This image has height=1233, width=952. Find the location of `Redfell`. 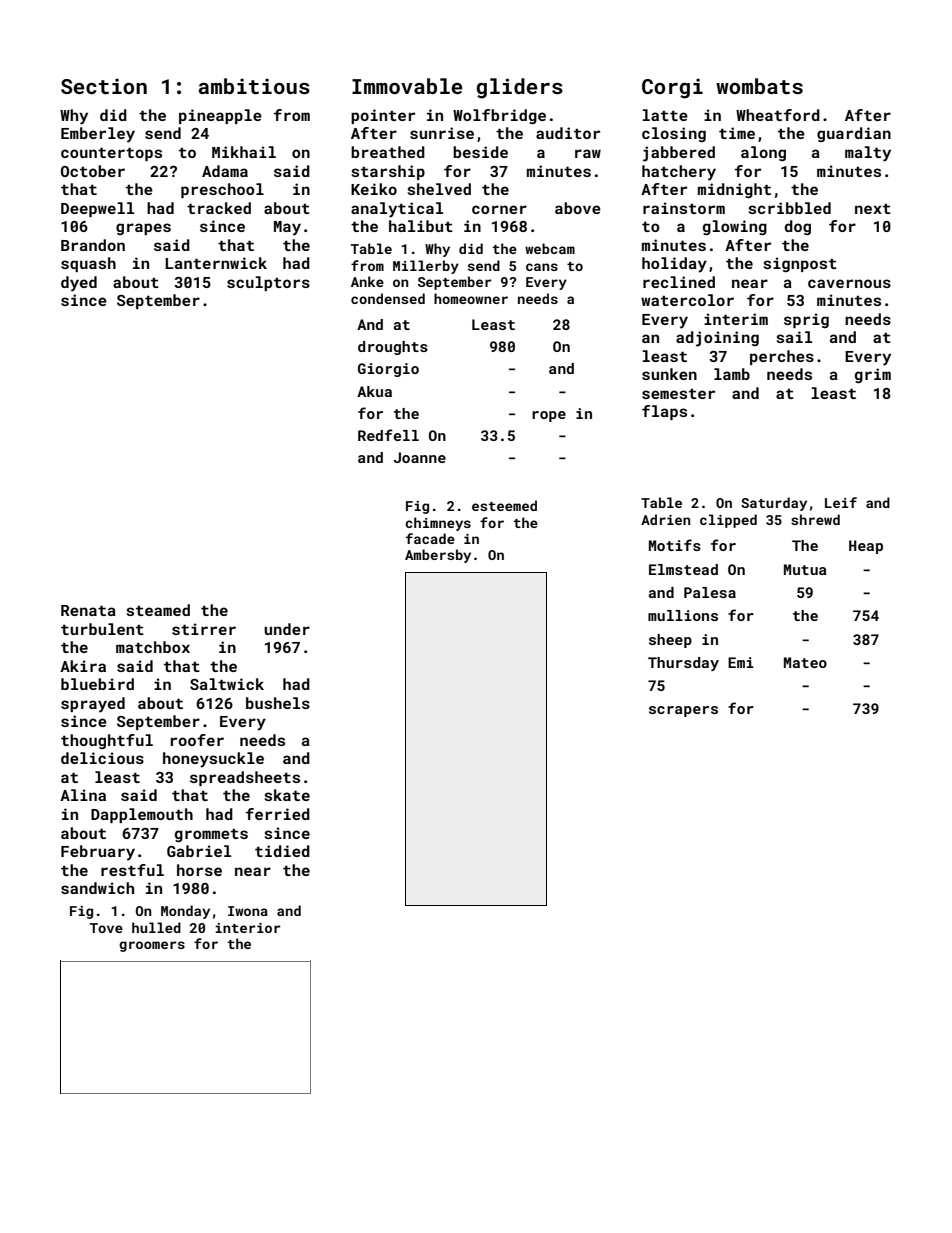

Redfell is located at coordinates (388, 435).
